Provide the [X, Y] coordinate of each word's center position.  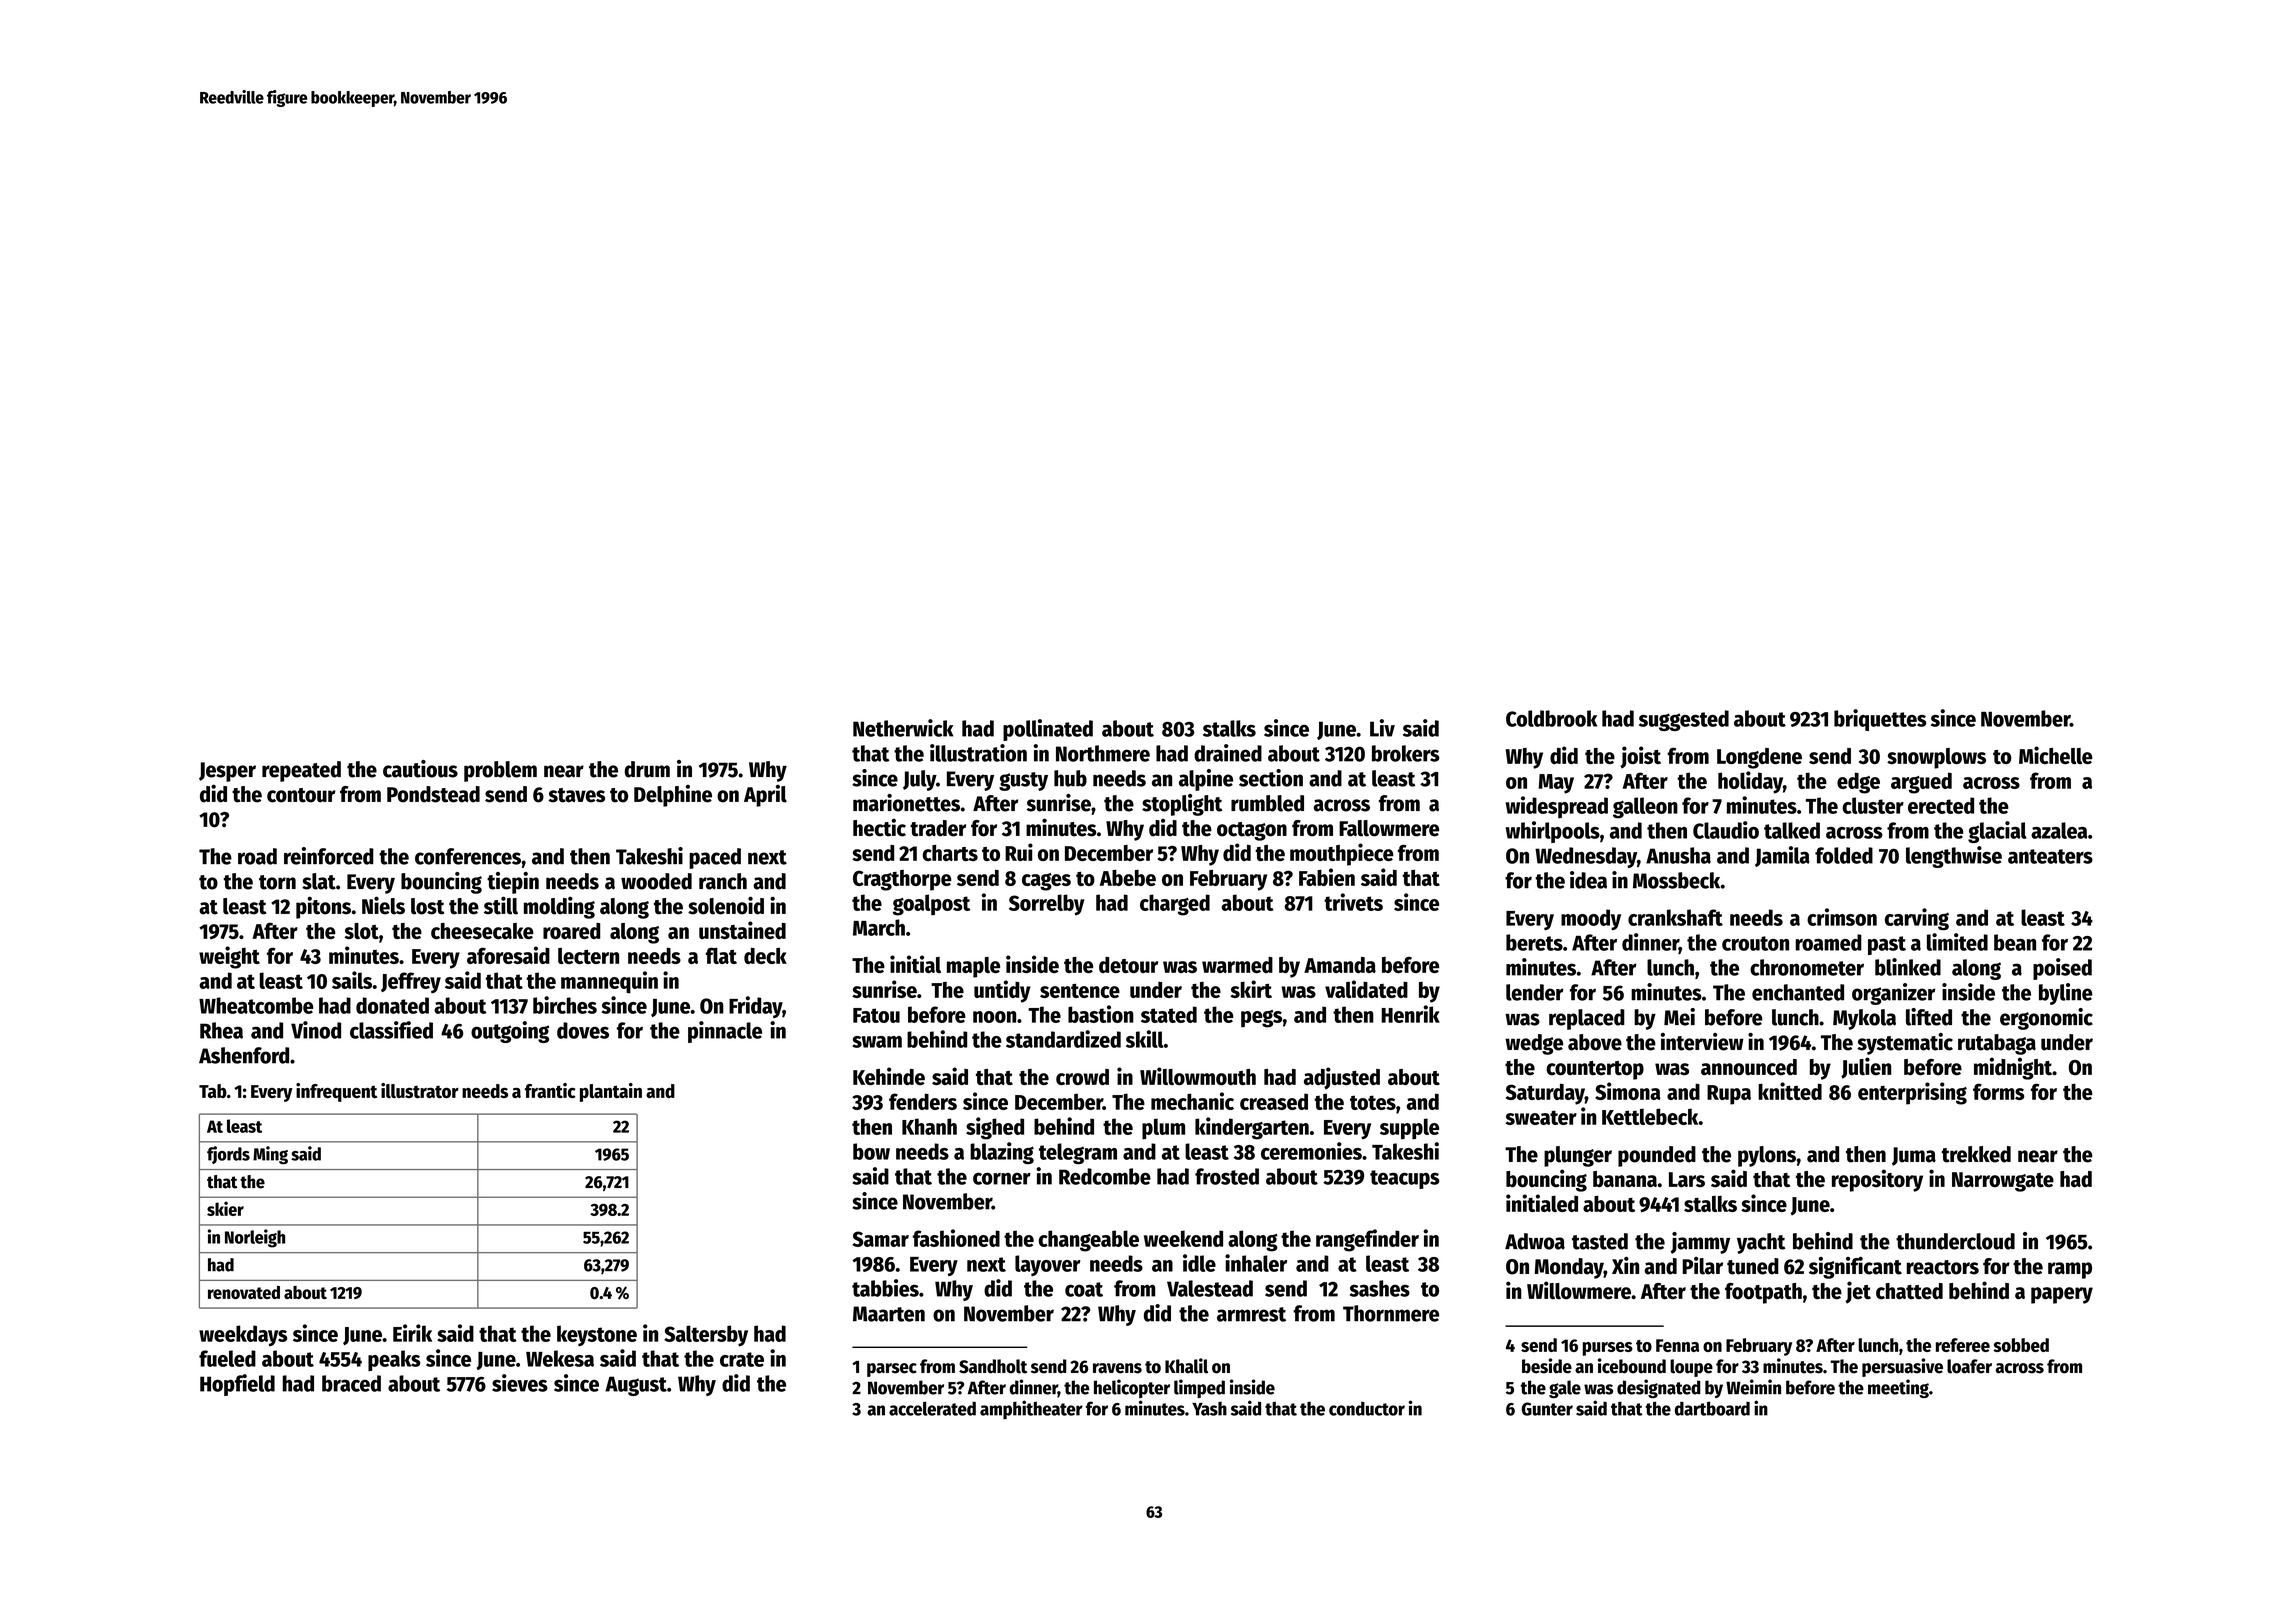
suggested [1684, 720]
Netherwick [903, 728]
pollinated [1048, 730]
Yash [1209, 1408]
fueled [227, 1358]
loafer [1969, 1366]
